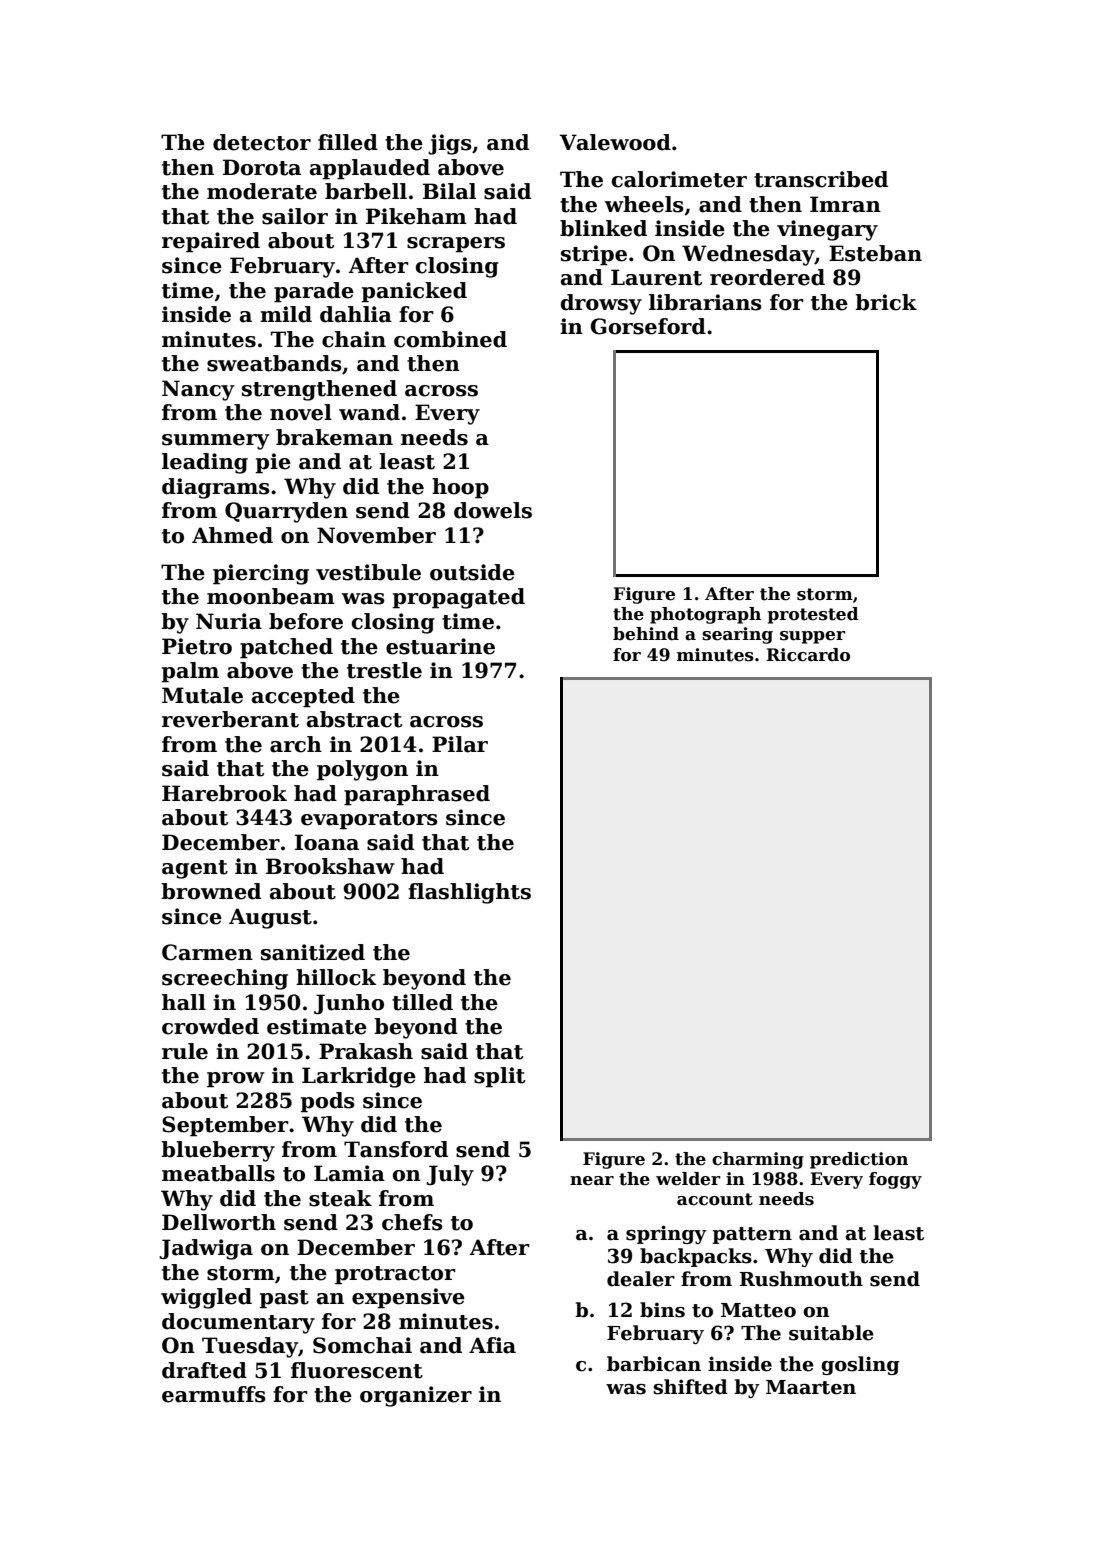 This screenshot has width=1093, height=1552. I want to click on agent, so click(195, 869).
